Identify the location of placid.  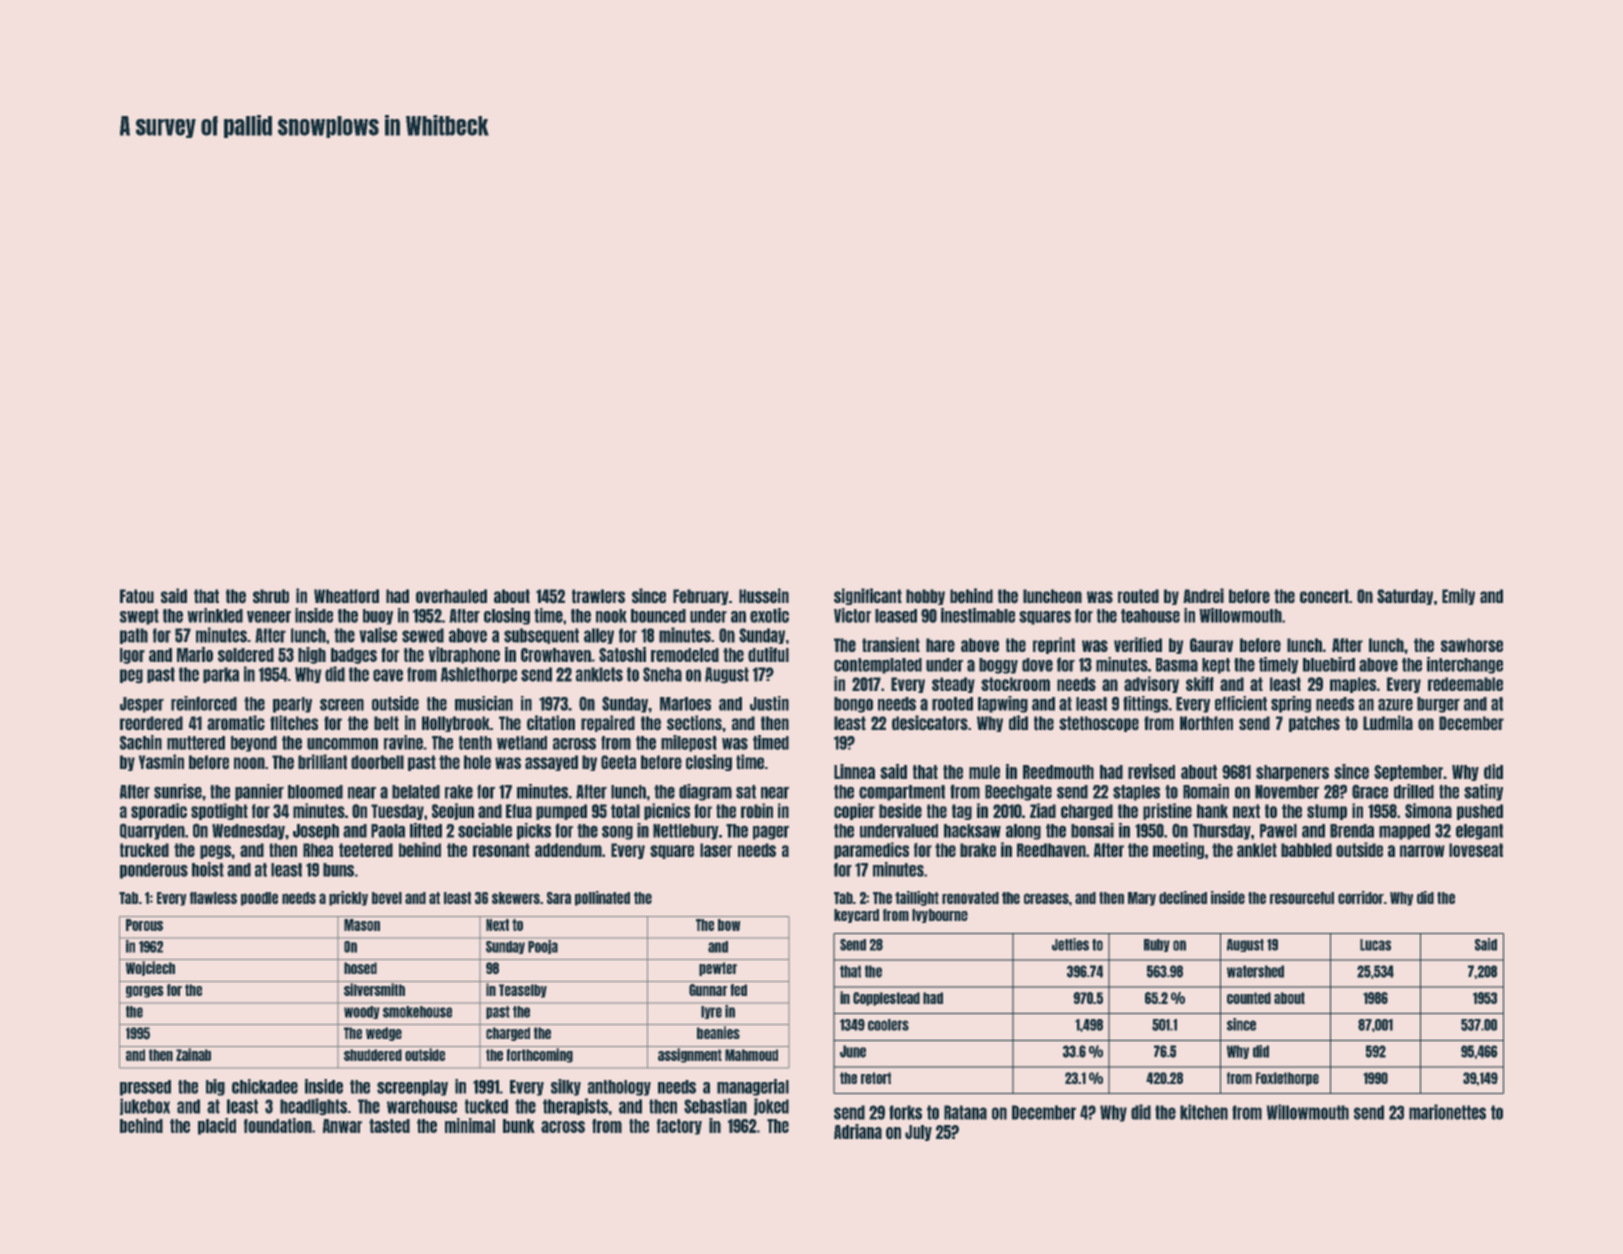
(217, 1126).
